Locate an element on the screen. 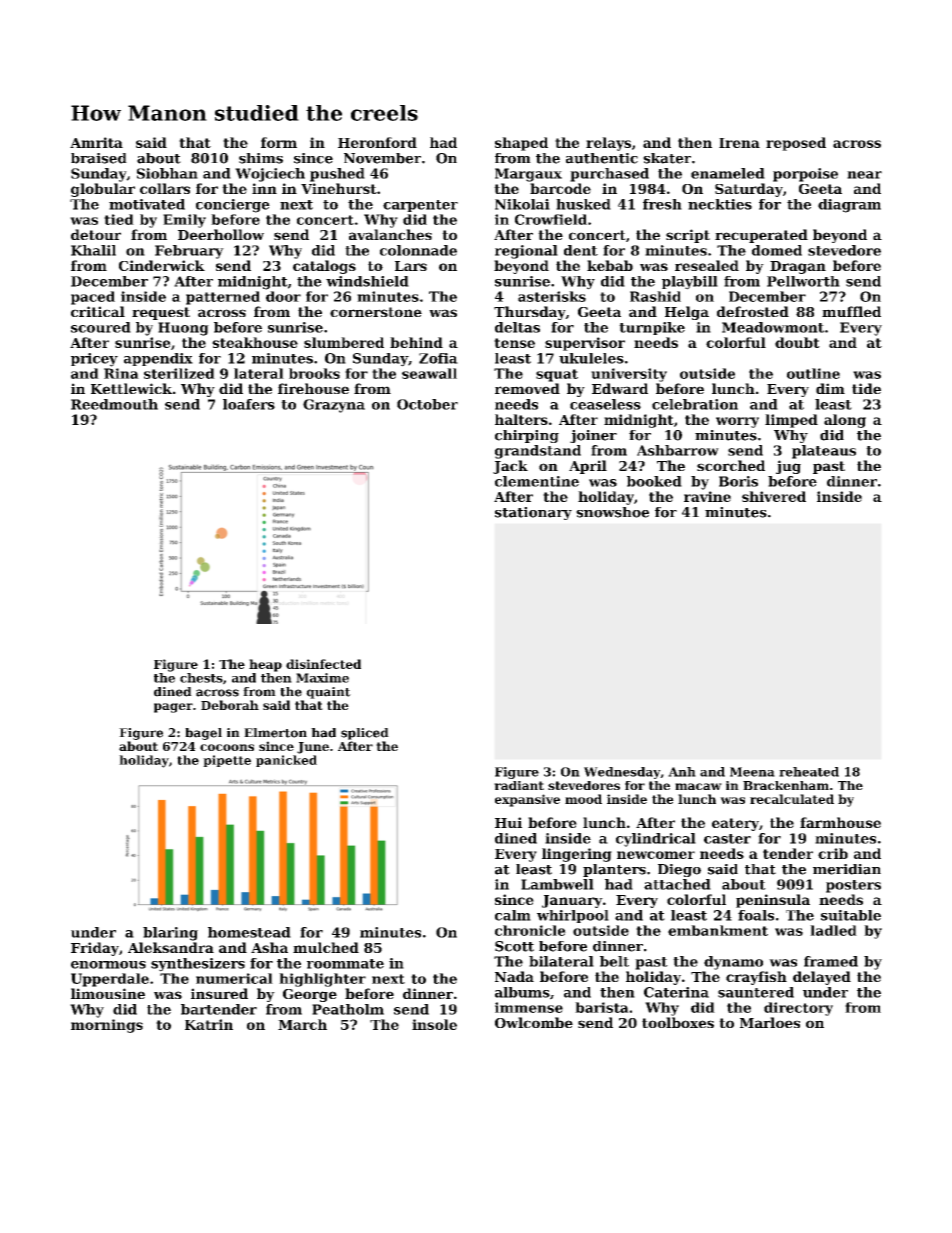  form is located at coordinates (279, 142).
